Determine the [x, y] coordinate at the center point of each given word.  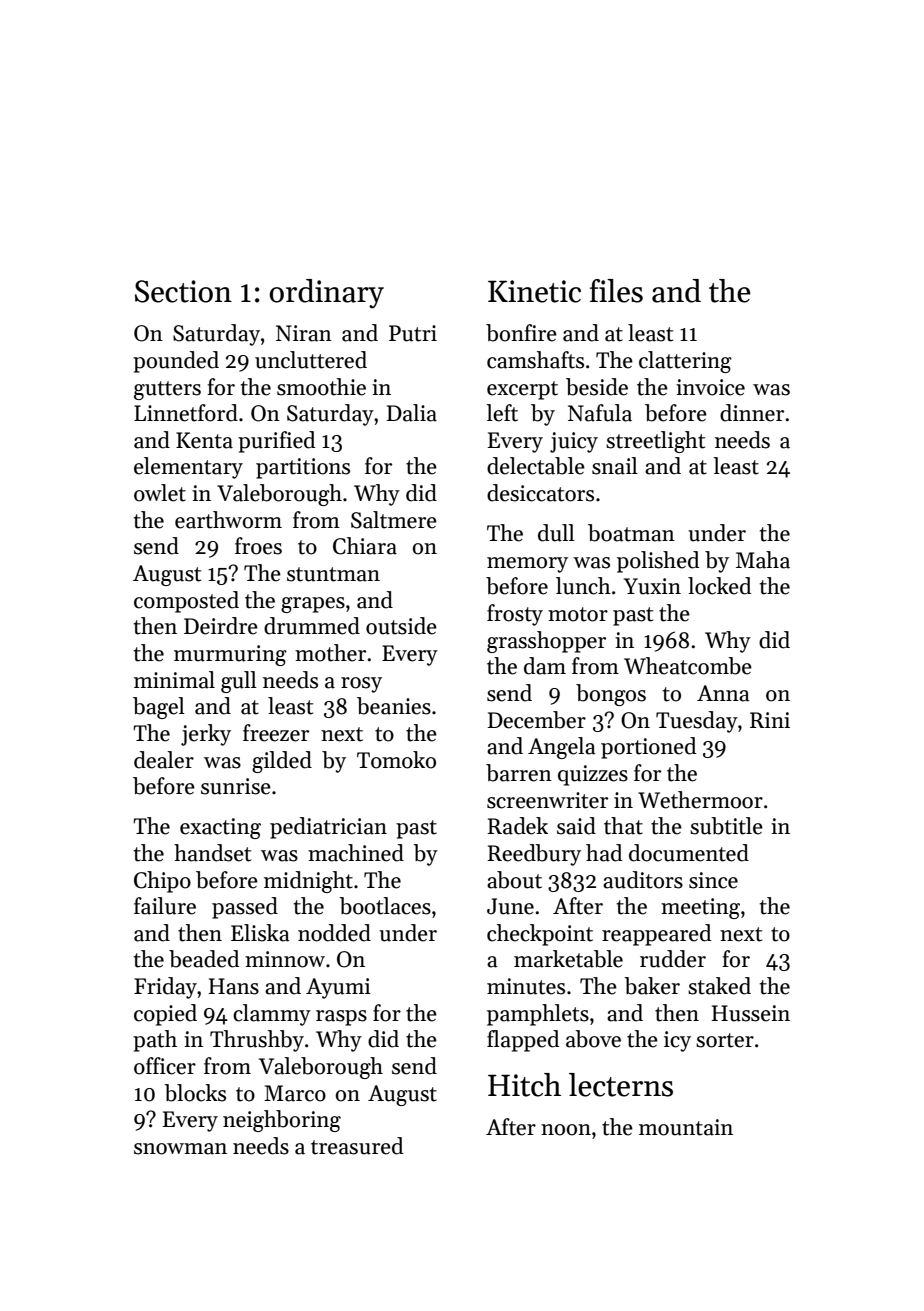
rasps [341, 1018]
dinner [752, 413]
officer [165, 1066]
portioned [648, 748]
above [593, 1039]
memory [527, 565]
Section [183, 291]
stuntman [333, 574]
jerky [206, 735]
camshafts [535, 360]
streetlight [655, 442]
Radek [517, 826]
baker [652, 986]
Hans [234, 986]
